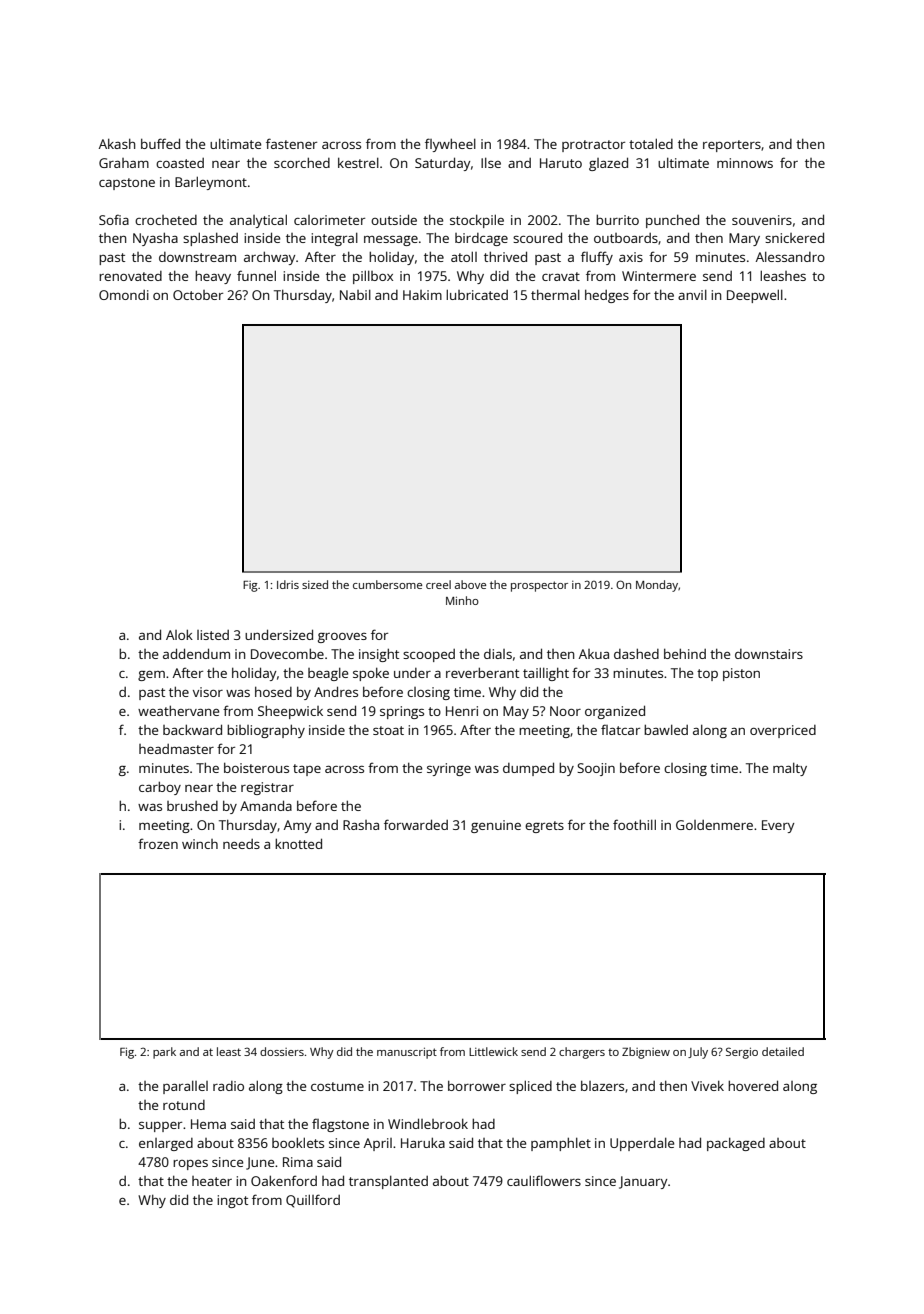 The image size is (924, 1314). Describe the element at coordinates (438, 584) in the document. I see `creel` at that location.
